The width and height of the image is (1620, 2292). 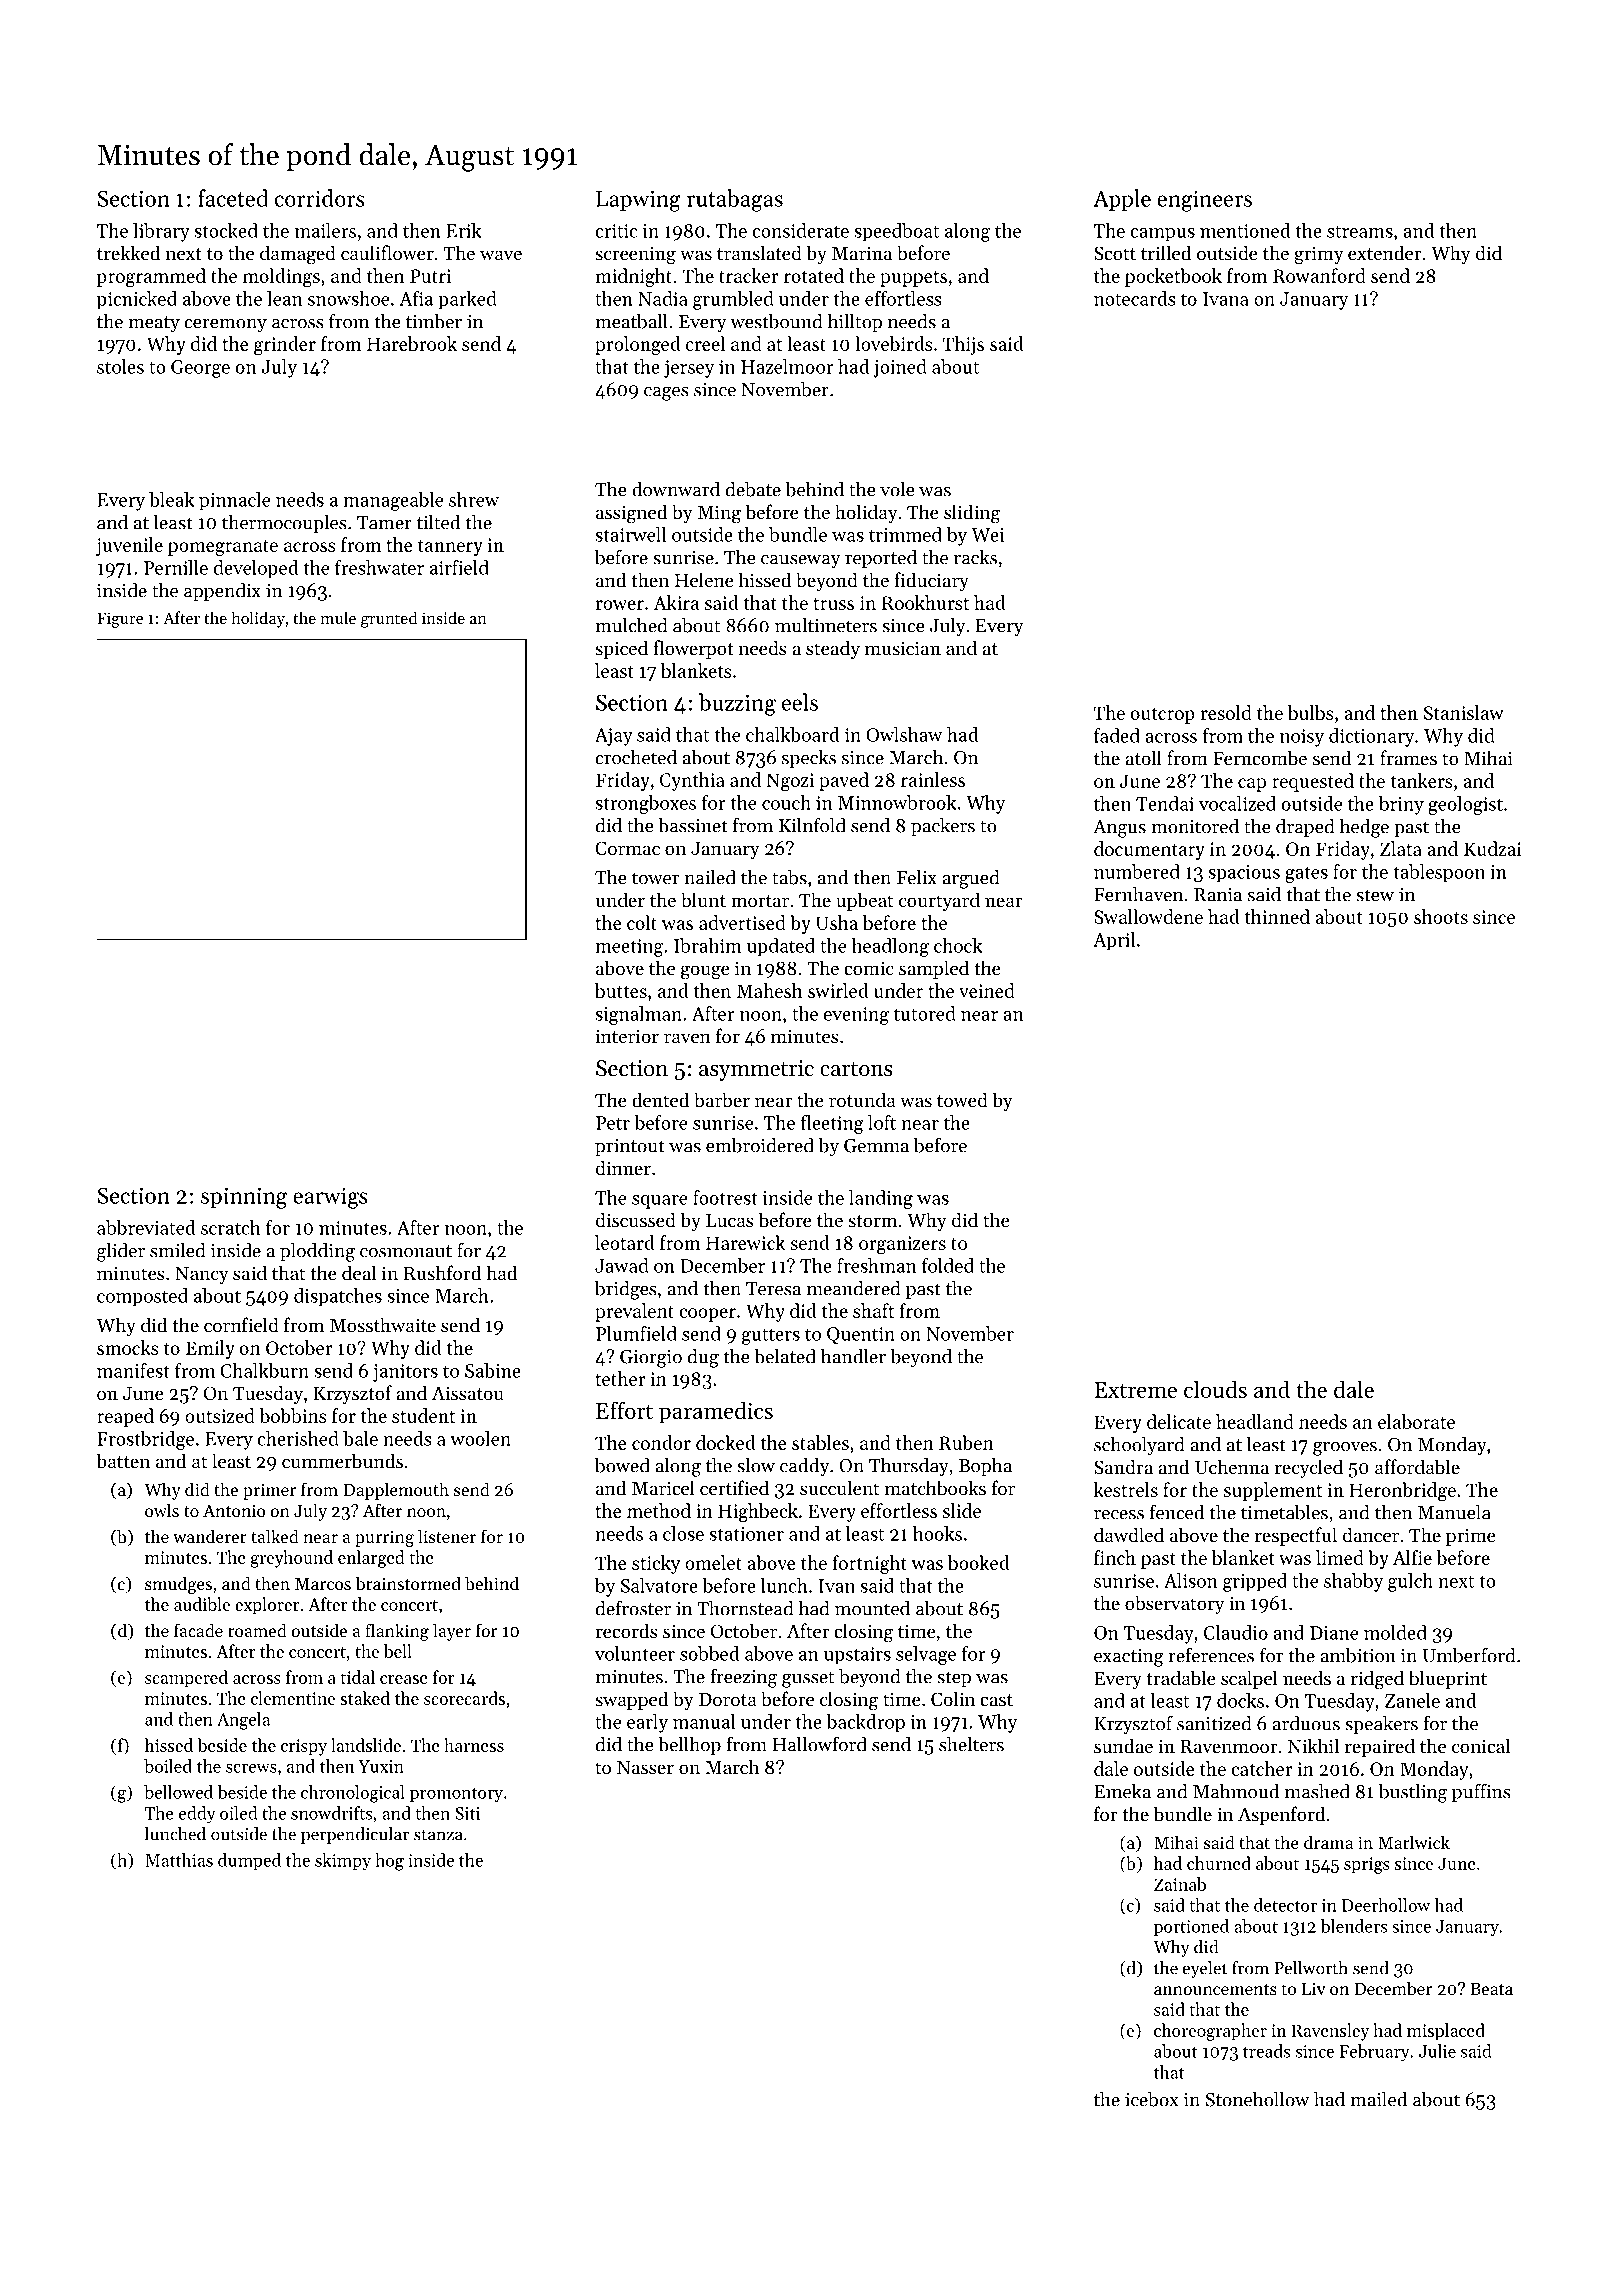 I want to click on cages, so click(x=666, y=394).
